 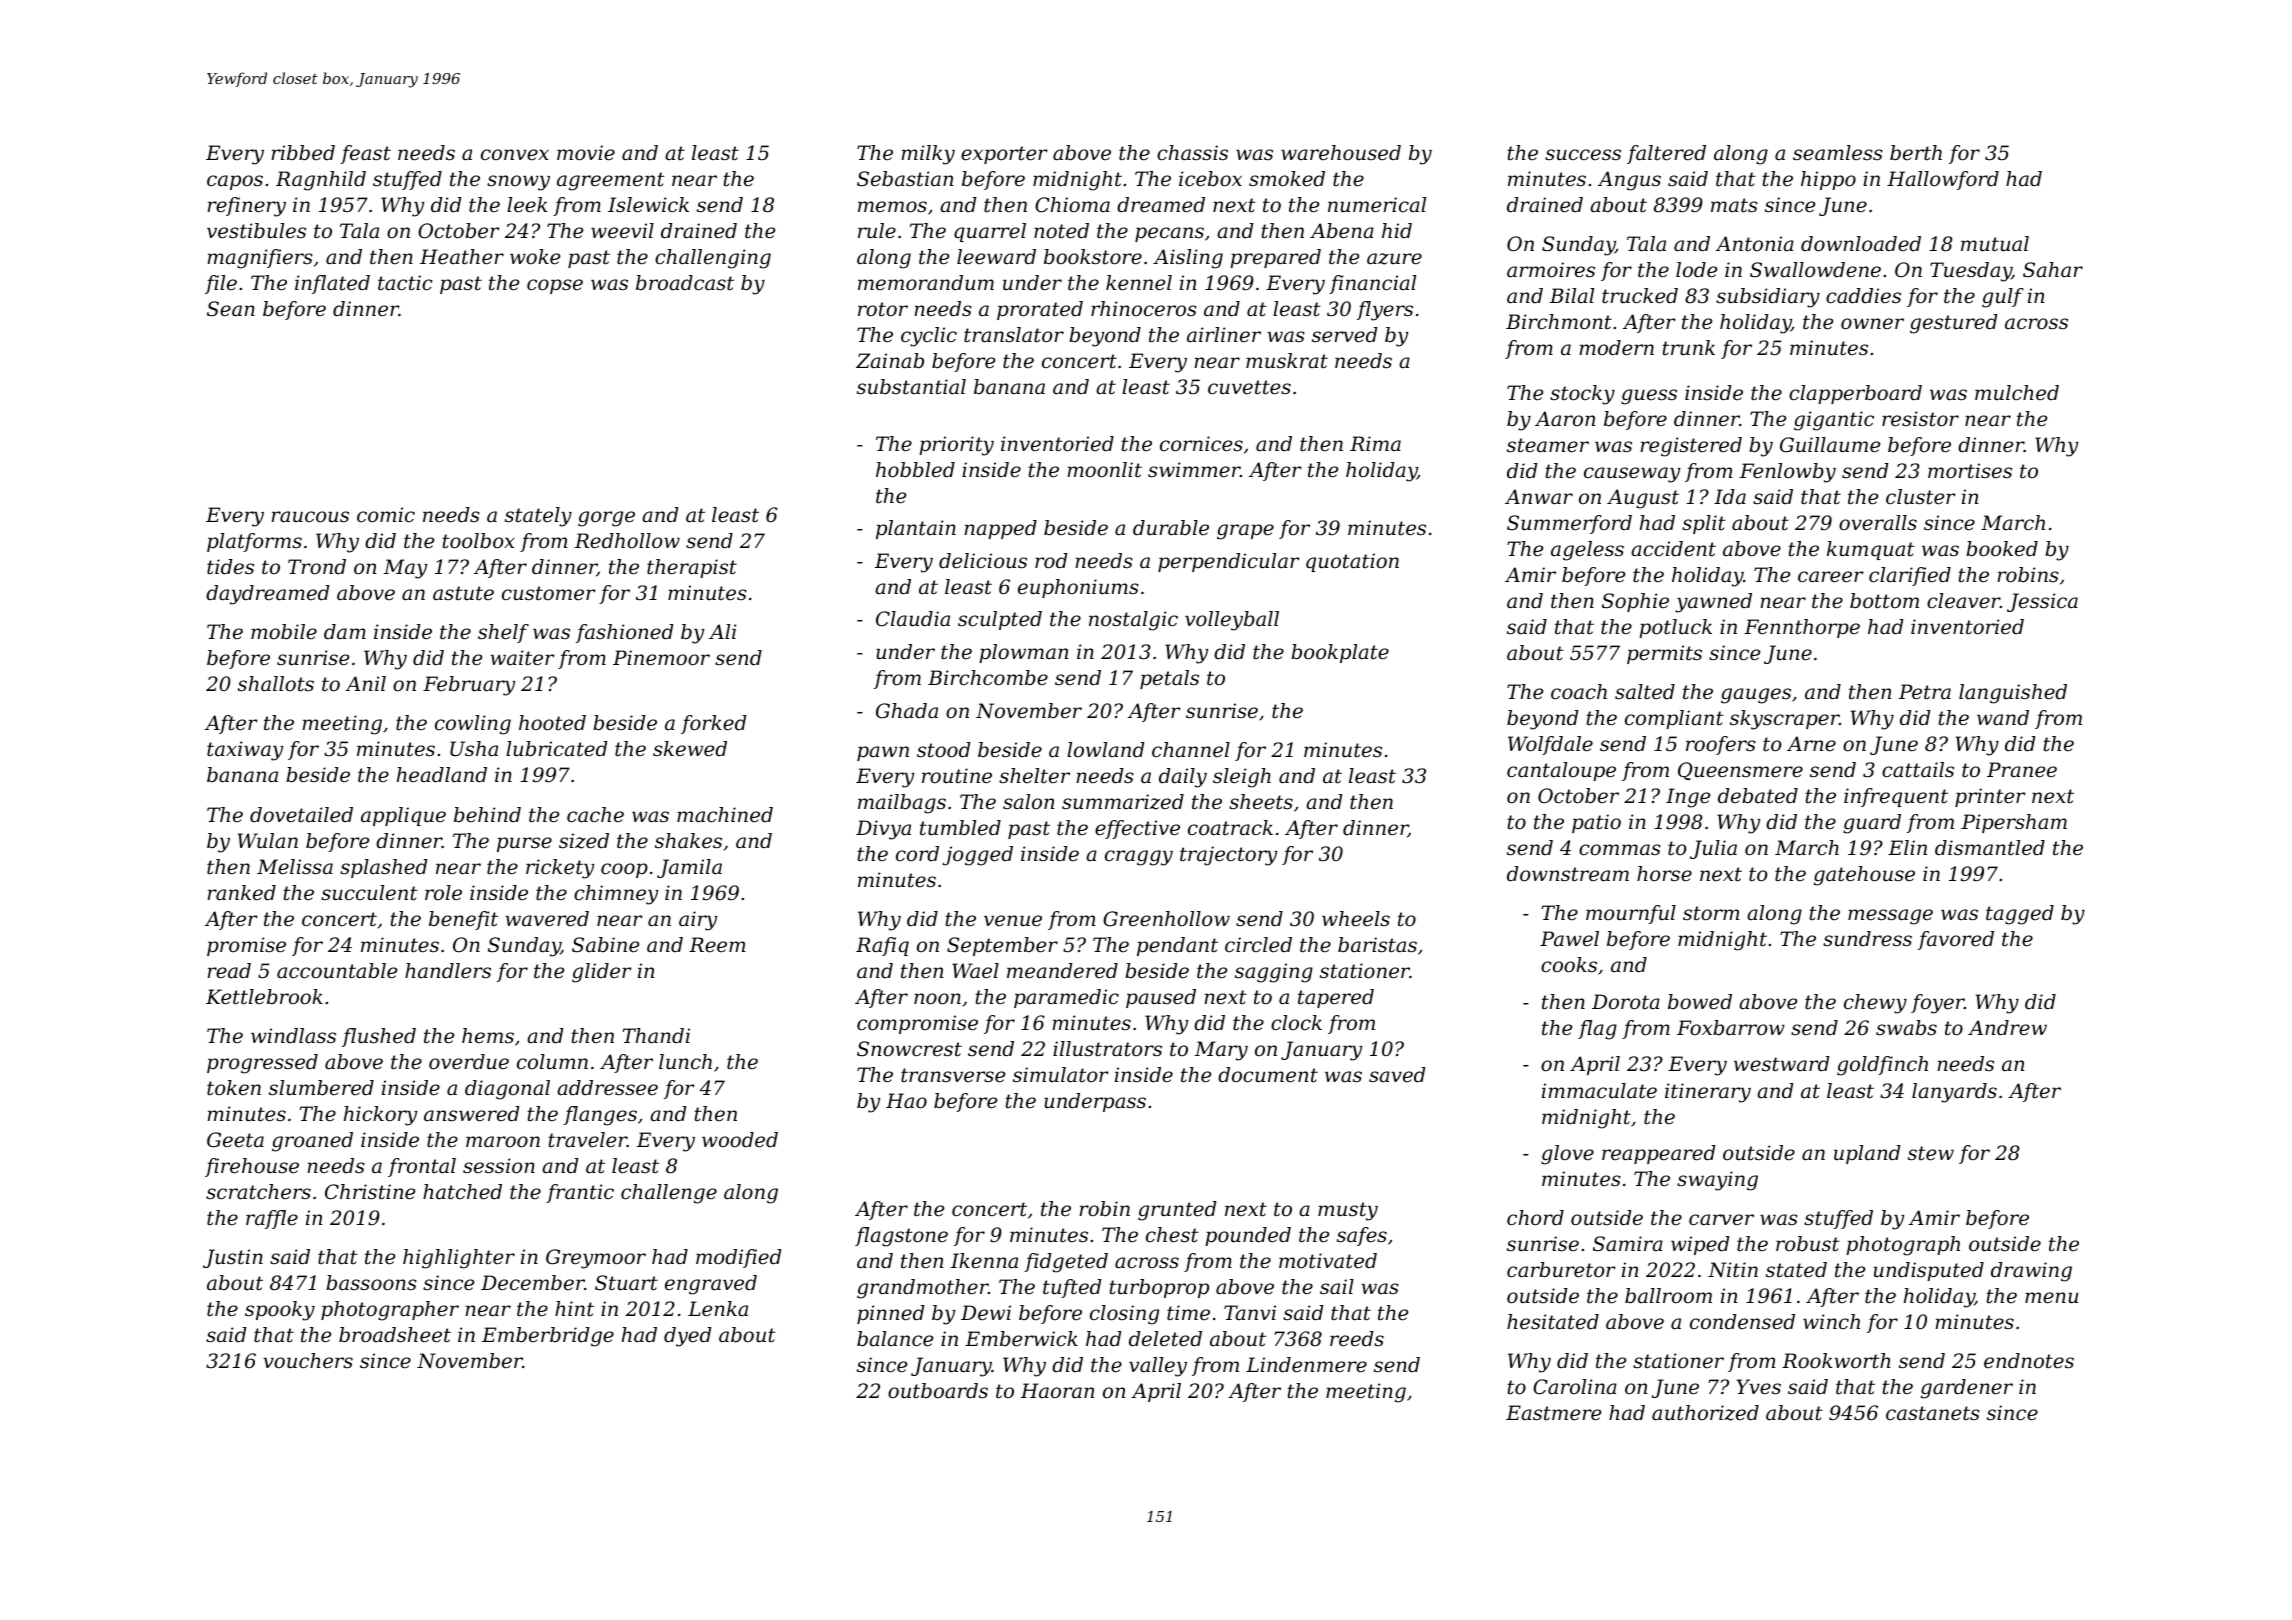 I want to click on refinery, so click(x=246, y=207).
